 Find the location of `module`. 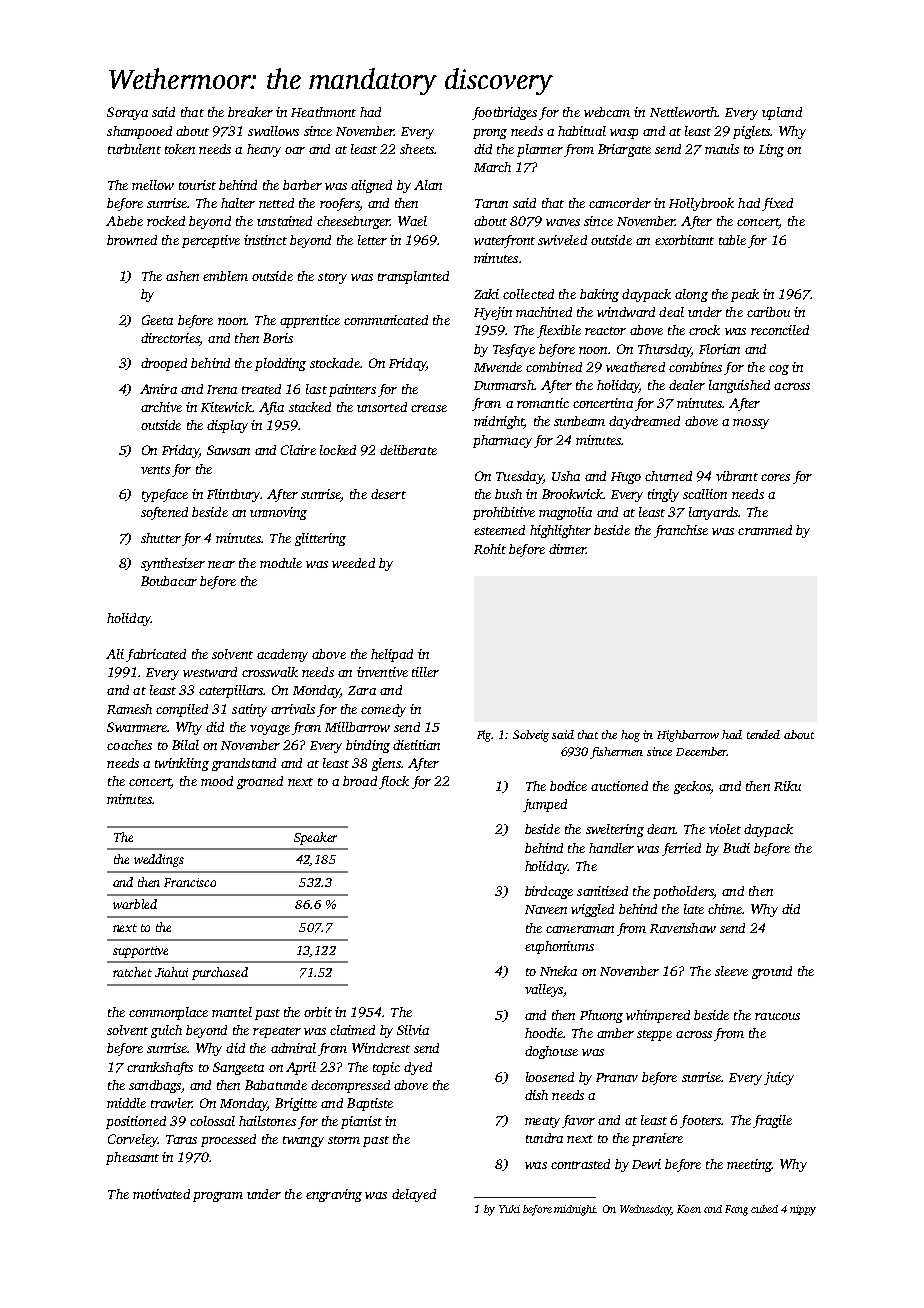

module is located at coordinates (281, 563).
